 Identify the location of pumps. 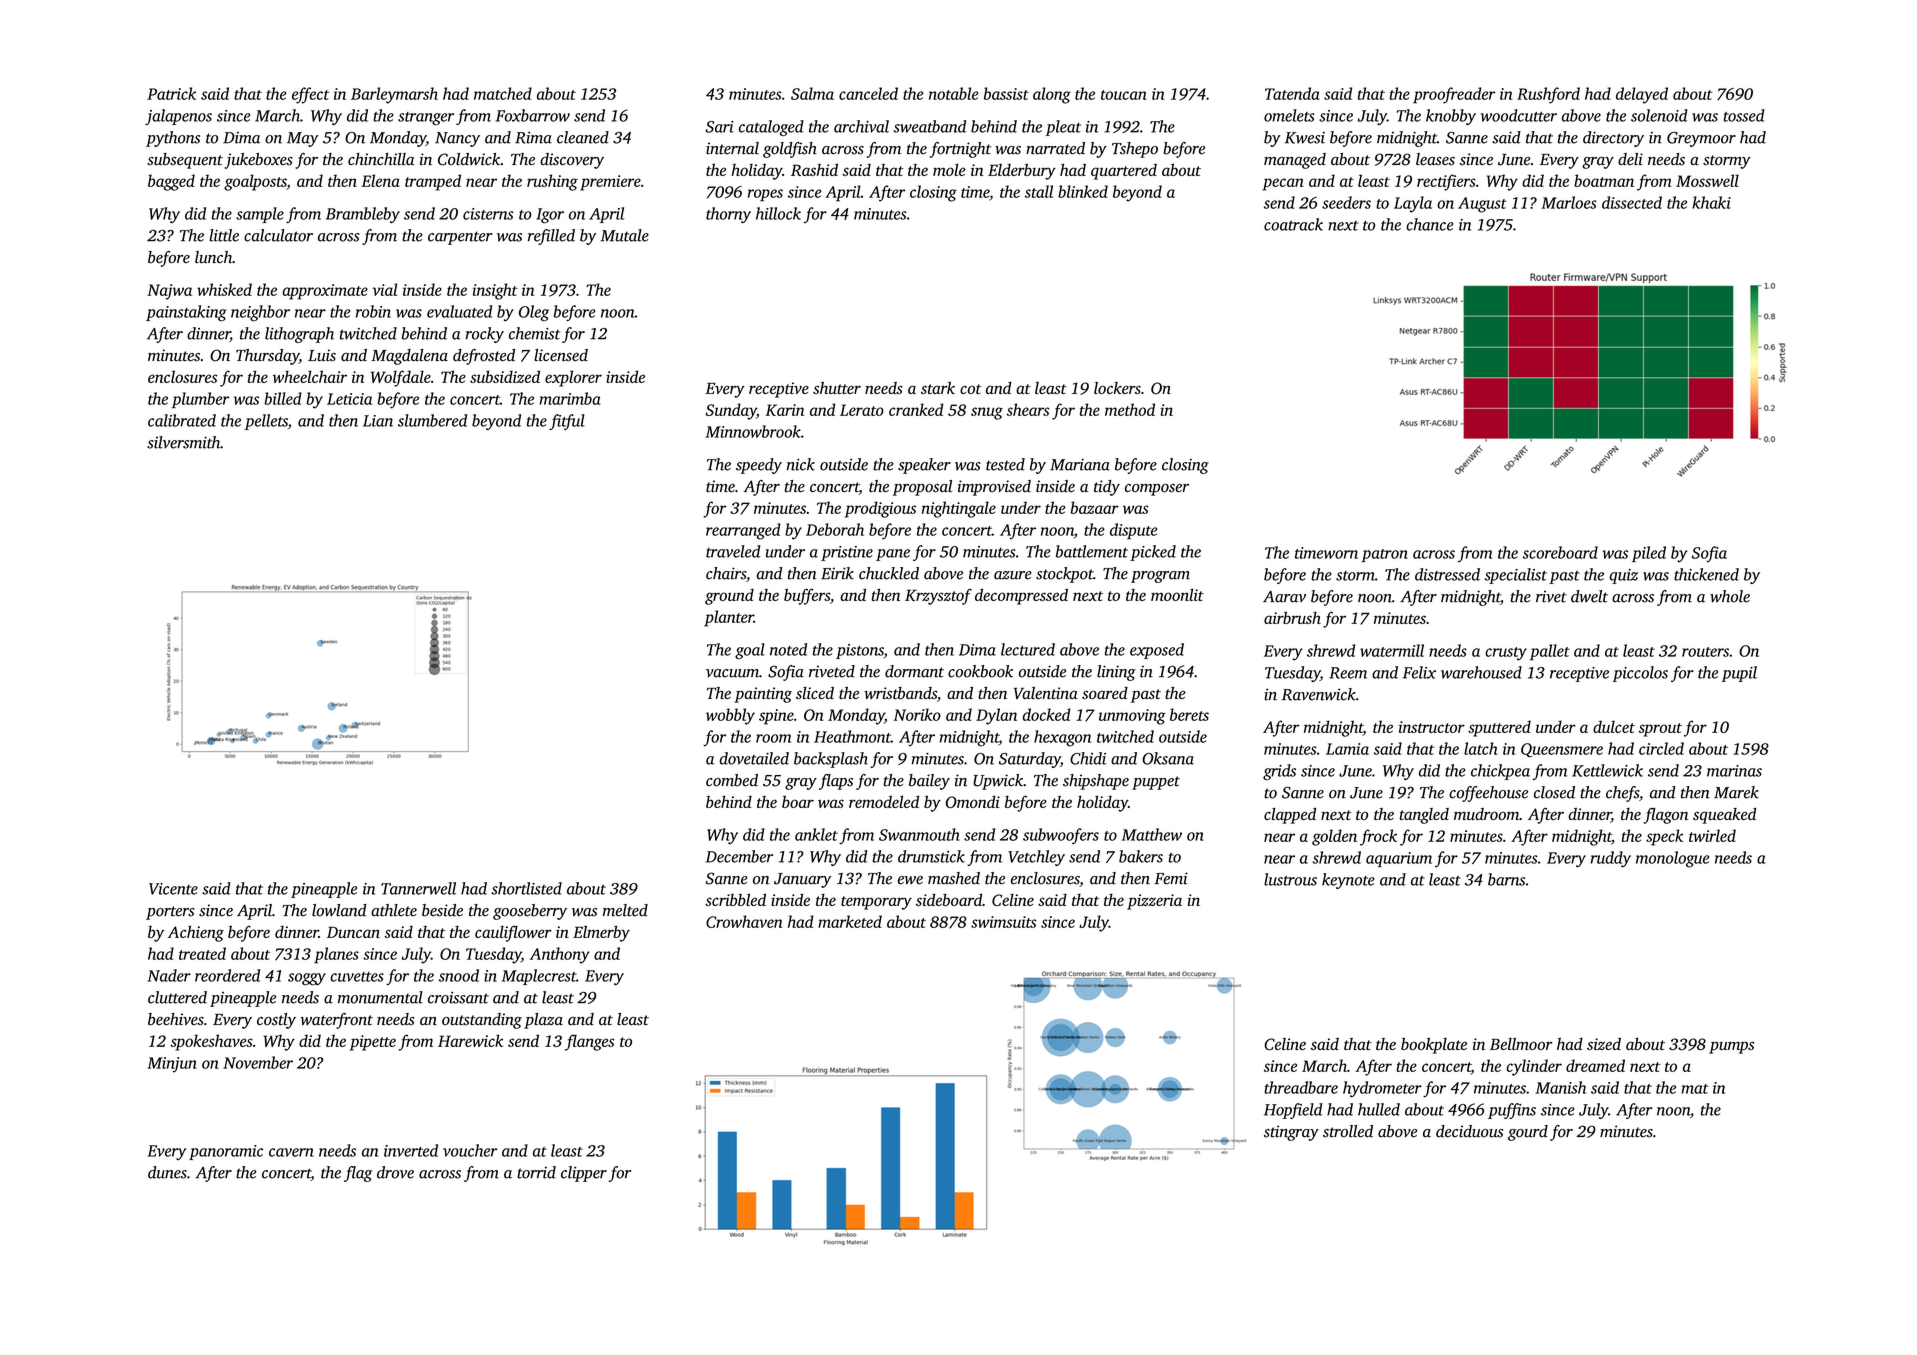
(1731, 1047).
